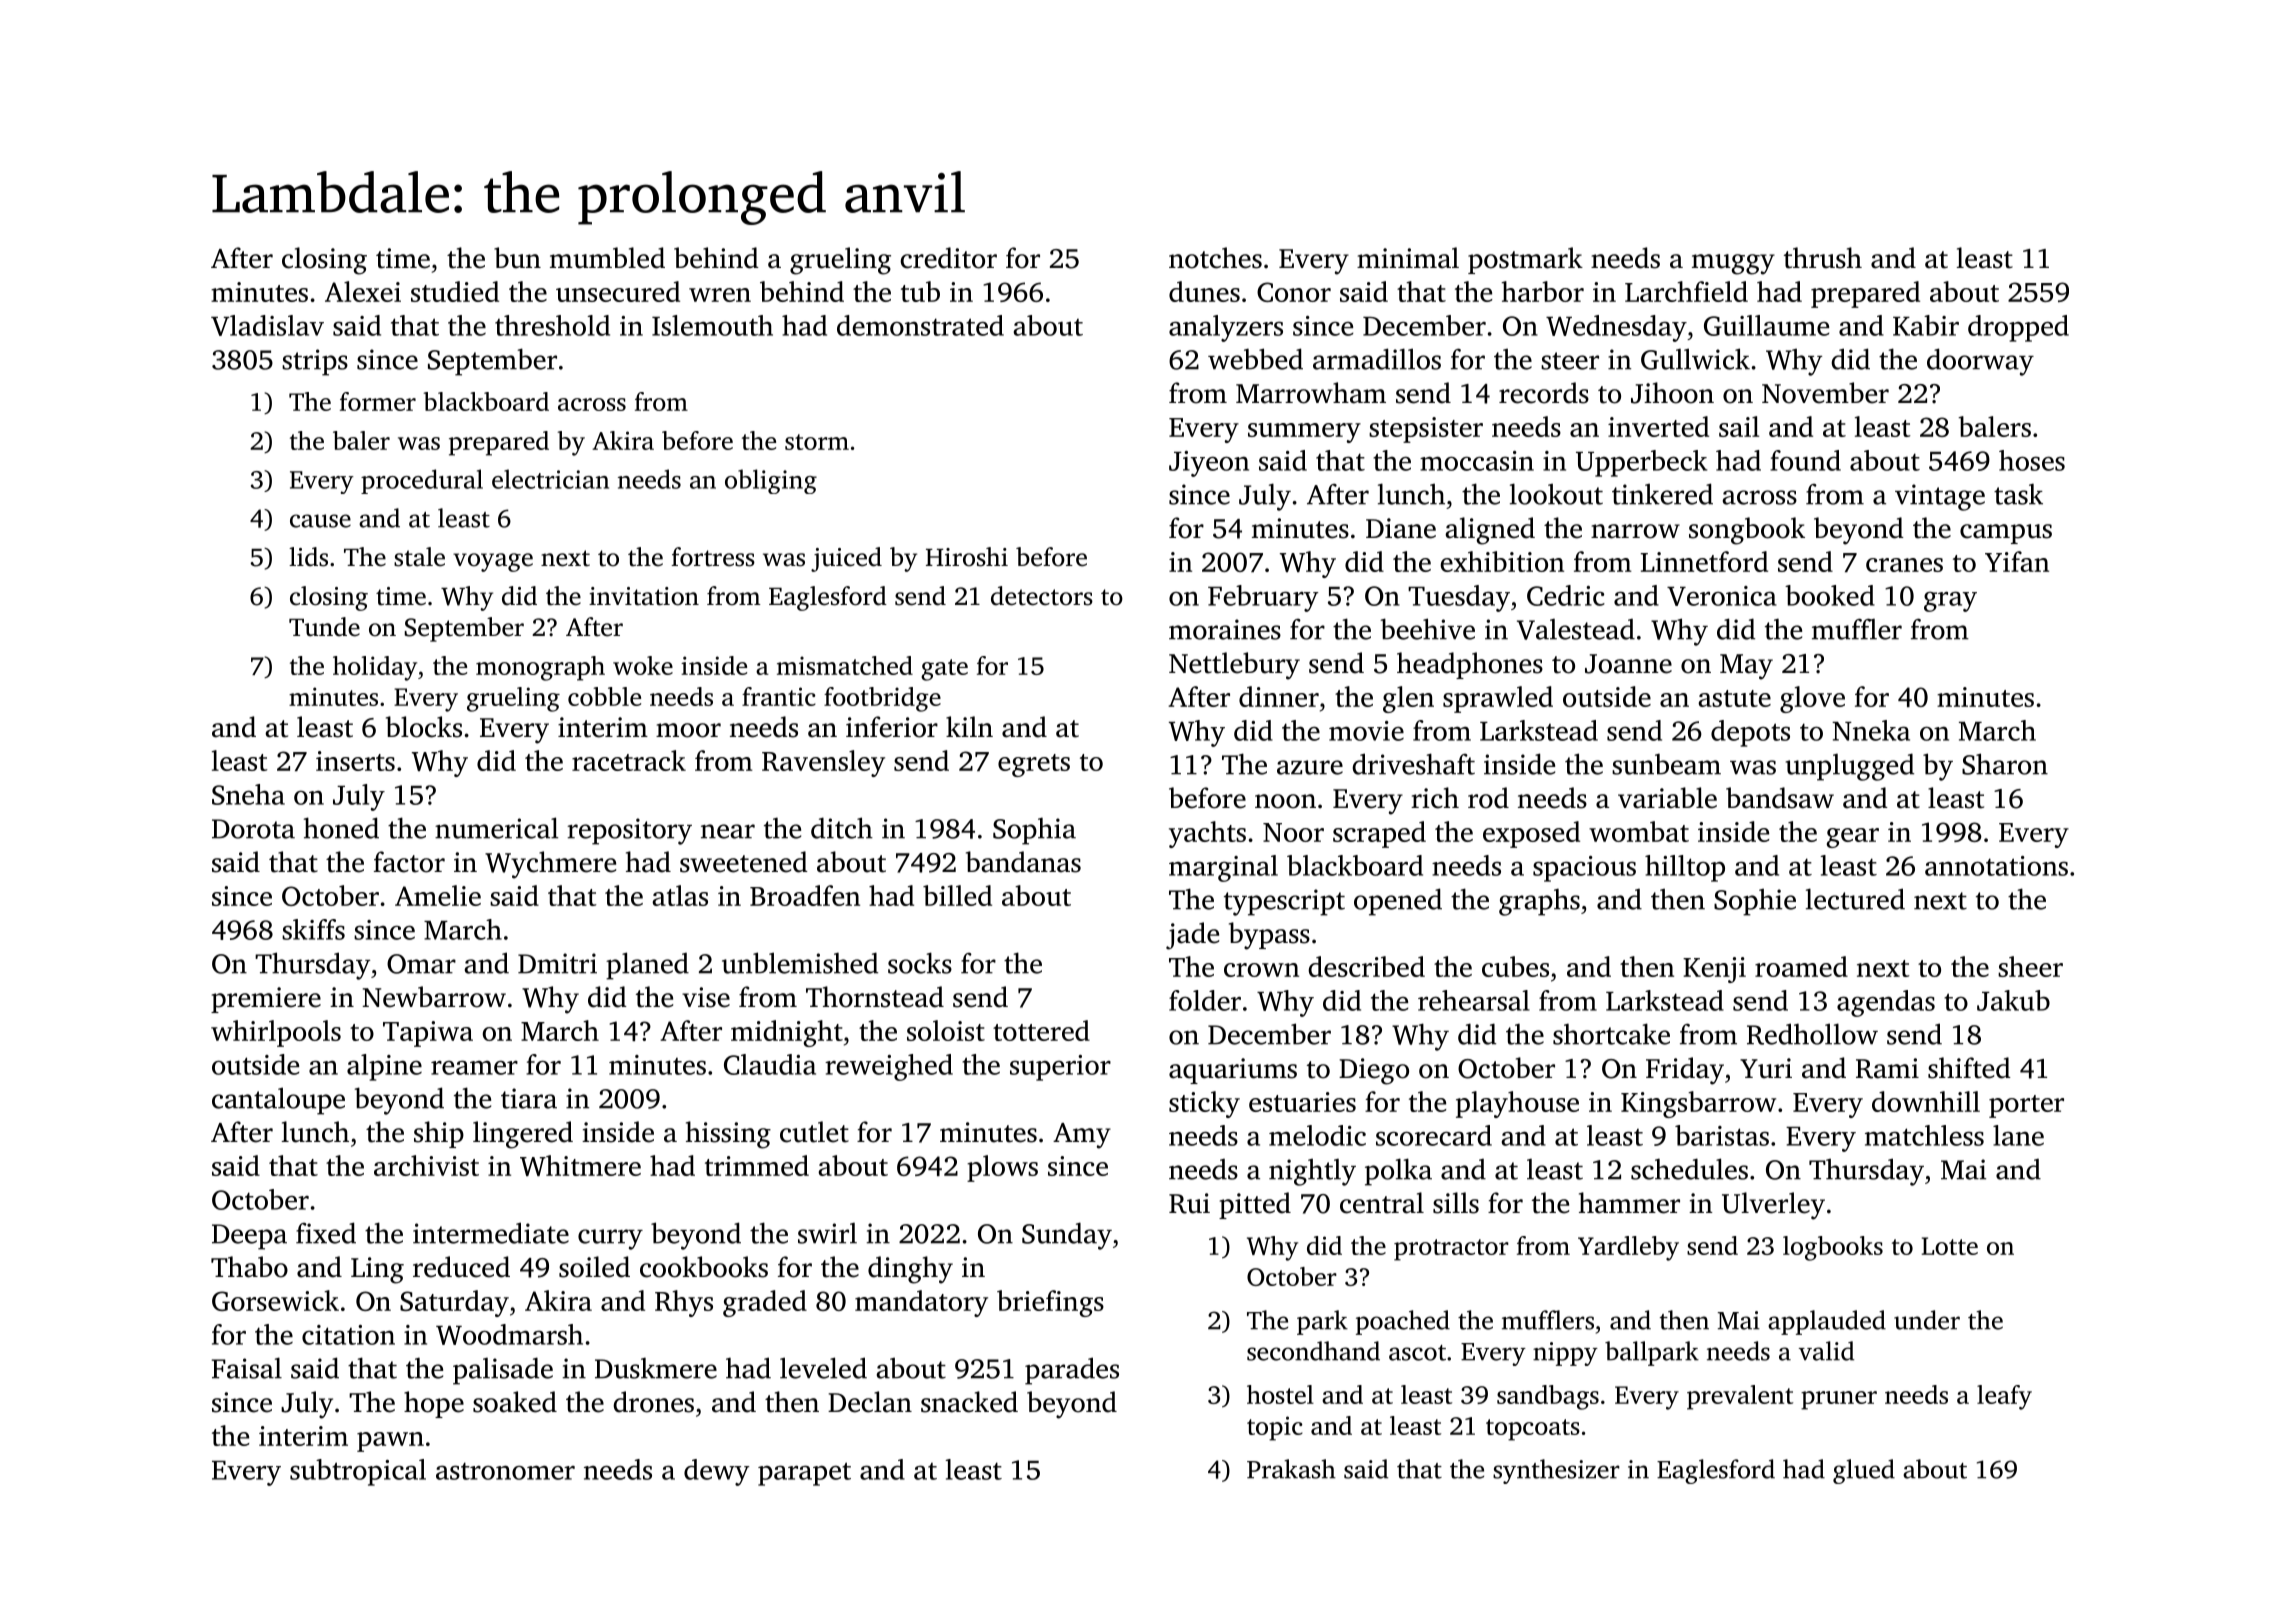 The width and height of the screenshot is (2292, 1620). What do you see at coordinates (1291, 1469) in the screenshot?
I see `Prakash` at bounding box center [1291, 1469].
